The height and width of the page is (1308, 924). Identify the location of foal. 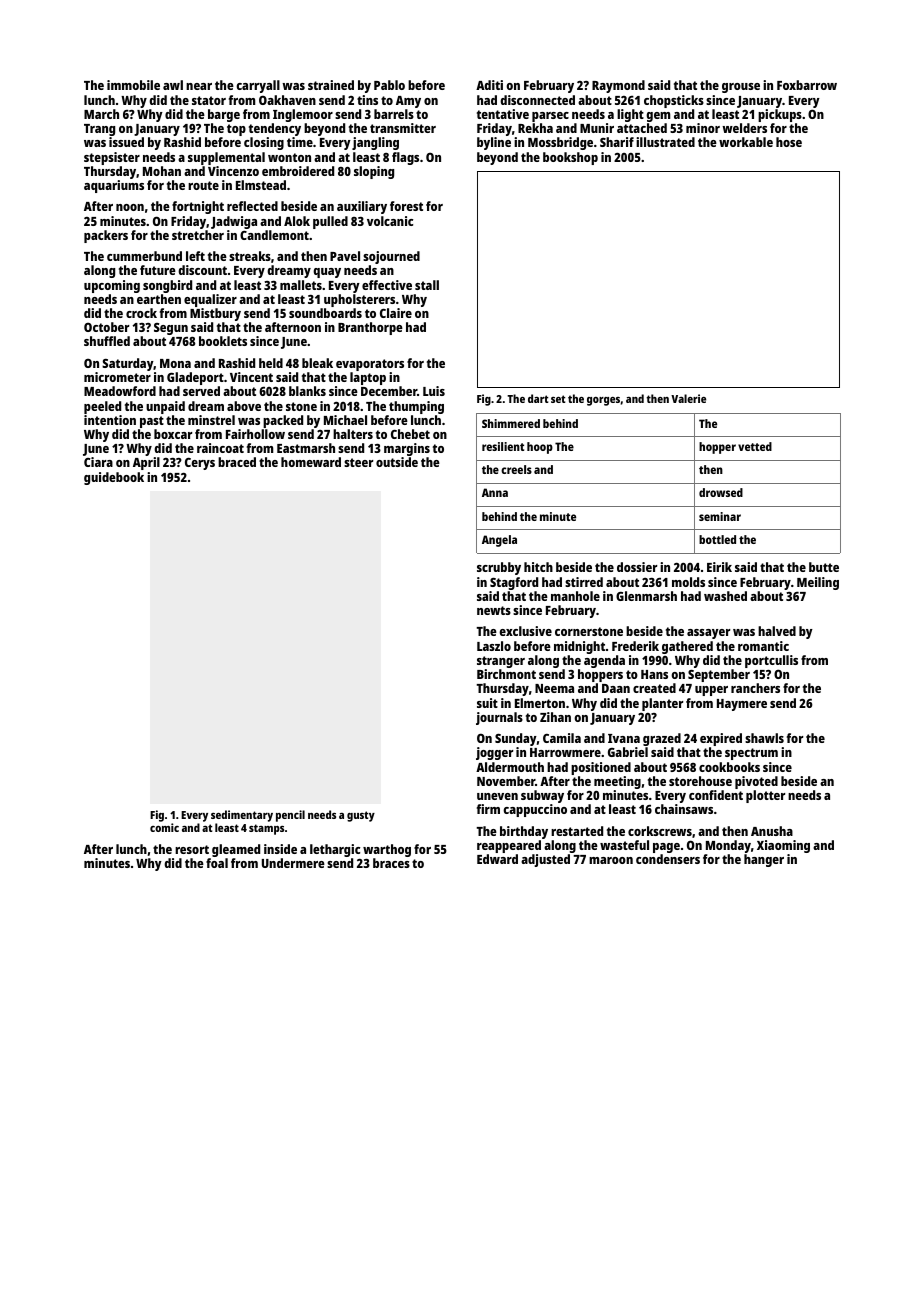
(217, 863).
